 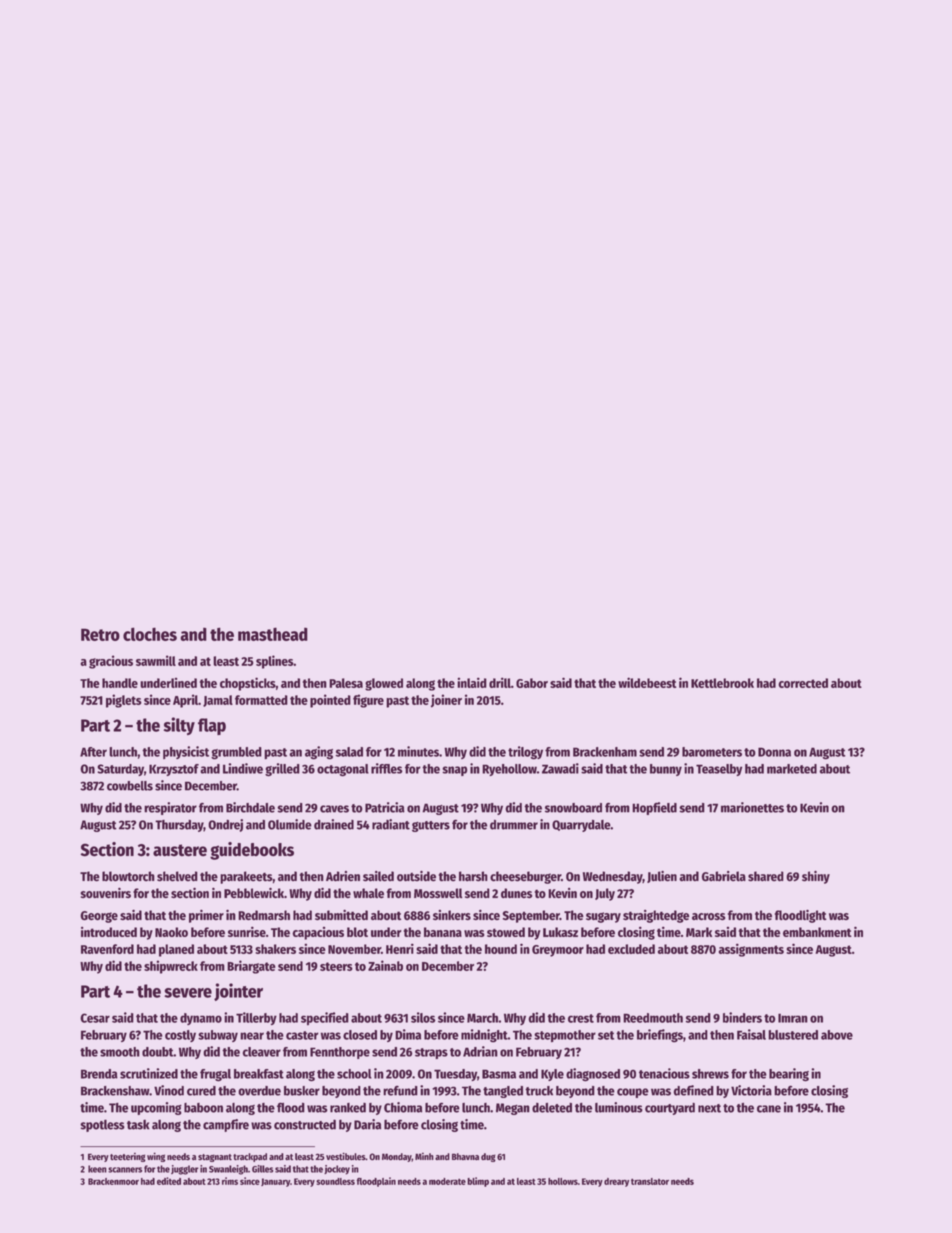 What do you see at coordinates (113, 1181) in the screenshot?
I see `Brackenmoor` at bounding box center [113, 1181].
